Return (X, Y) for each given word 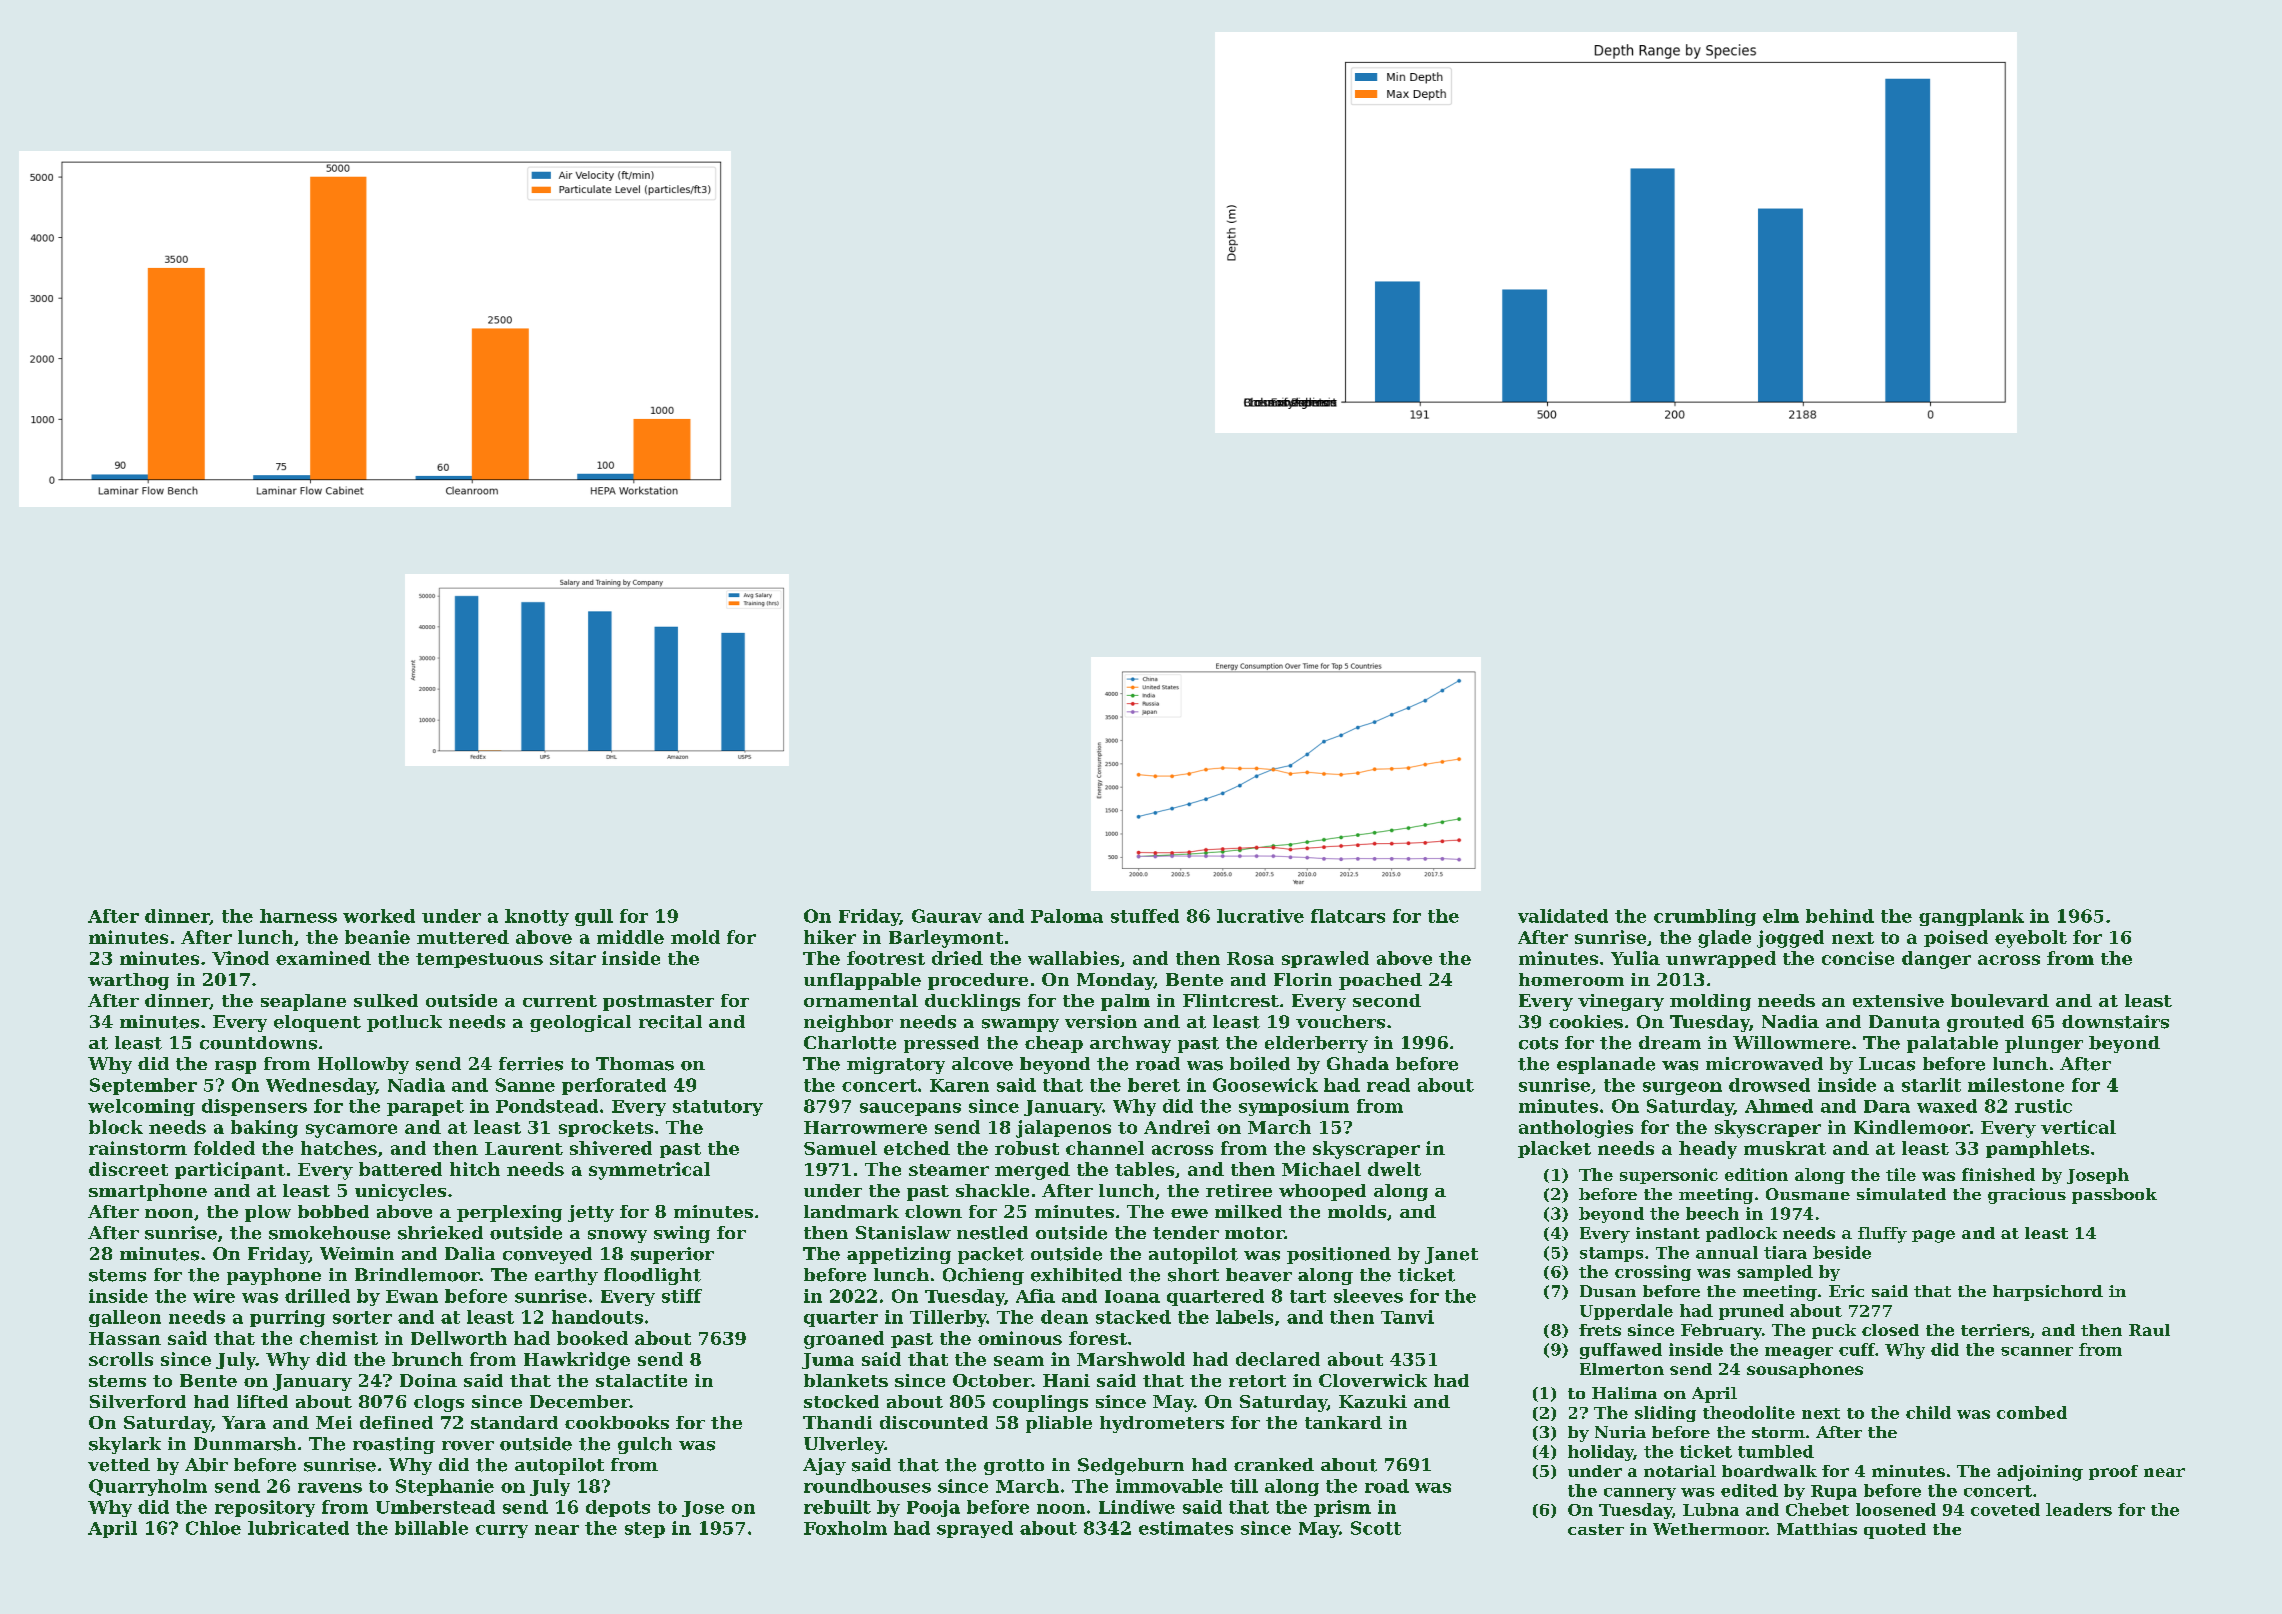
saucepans (910, 1109)
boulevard (2000, 1000)
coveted (2005, 1509)
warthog (128, 981)
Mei (334, 1422)
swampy (1020, 1025)
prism (1342, 1508)
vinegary (1621, 1002)
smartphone (148, 1192)
